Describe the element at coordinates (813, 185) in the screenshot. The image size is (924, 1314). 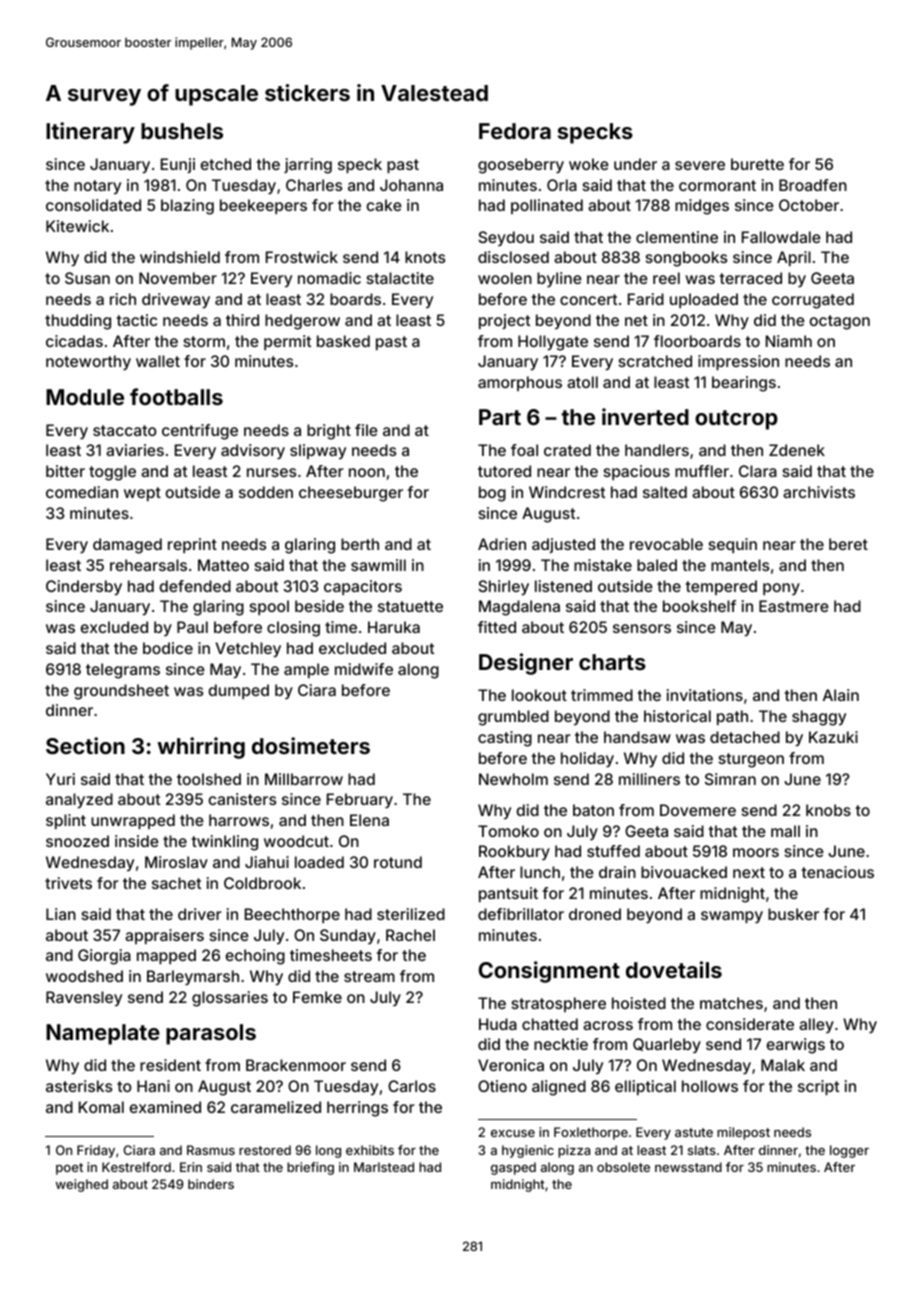
I see `Broadfen` at that location.
